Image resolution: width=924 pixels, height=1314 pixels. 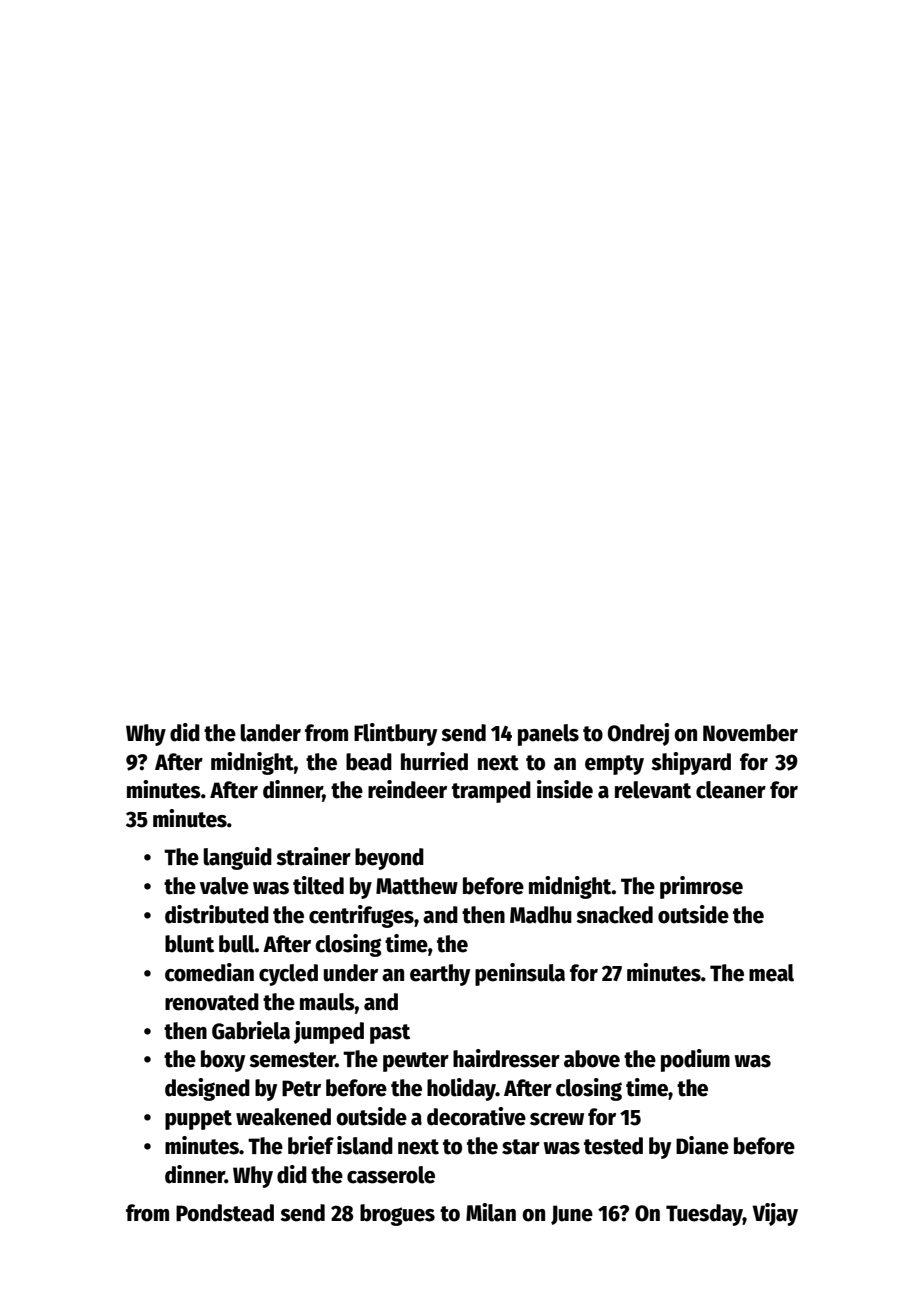 I want to click on reindeer, so click(x=407, y=789).
